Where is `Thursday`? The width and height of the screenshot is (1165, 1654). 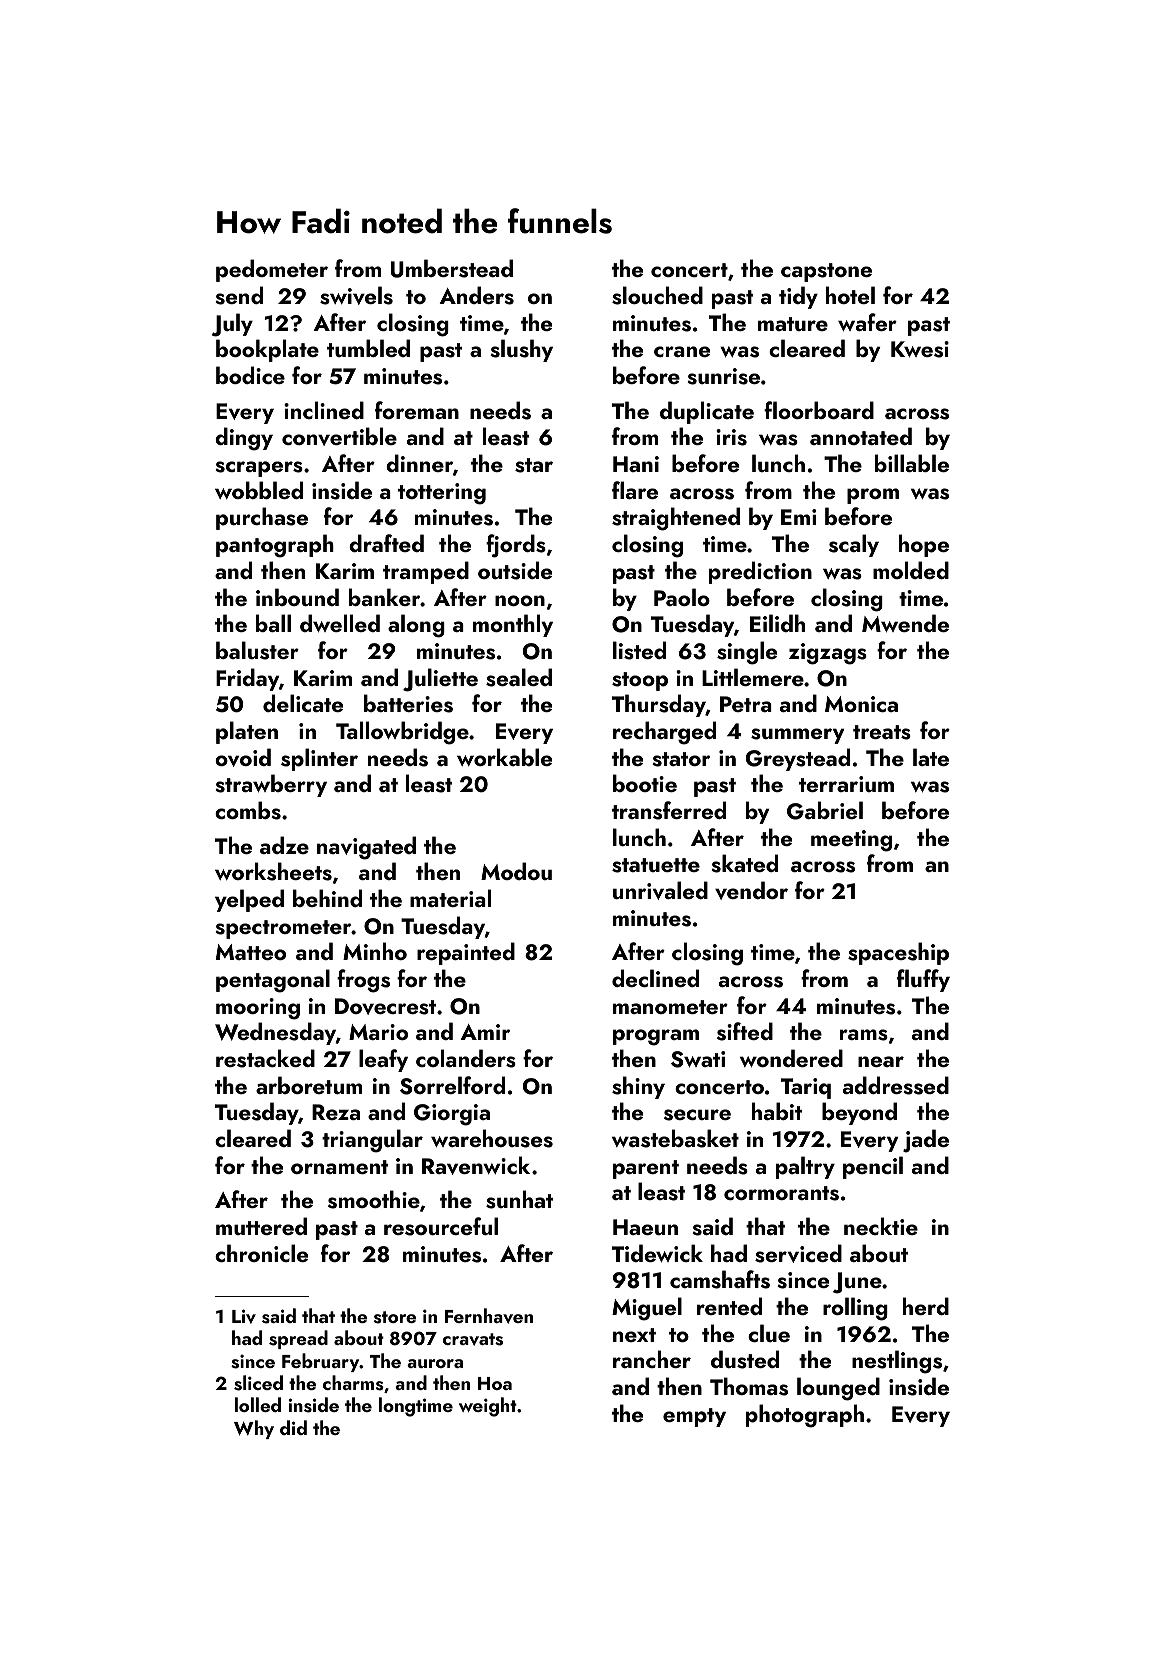 Thursday is located at coordinates (659, 705).
